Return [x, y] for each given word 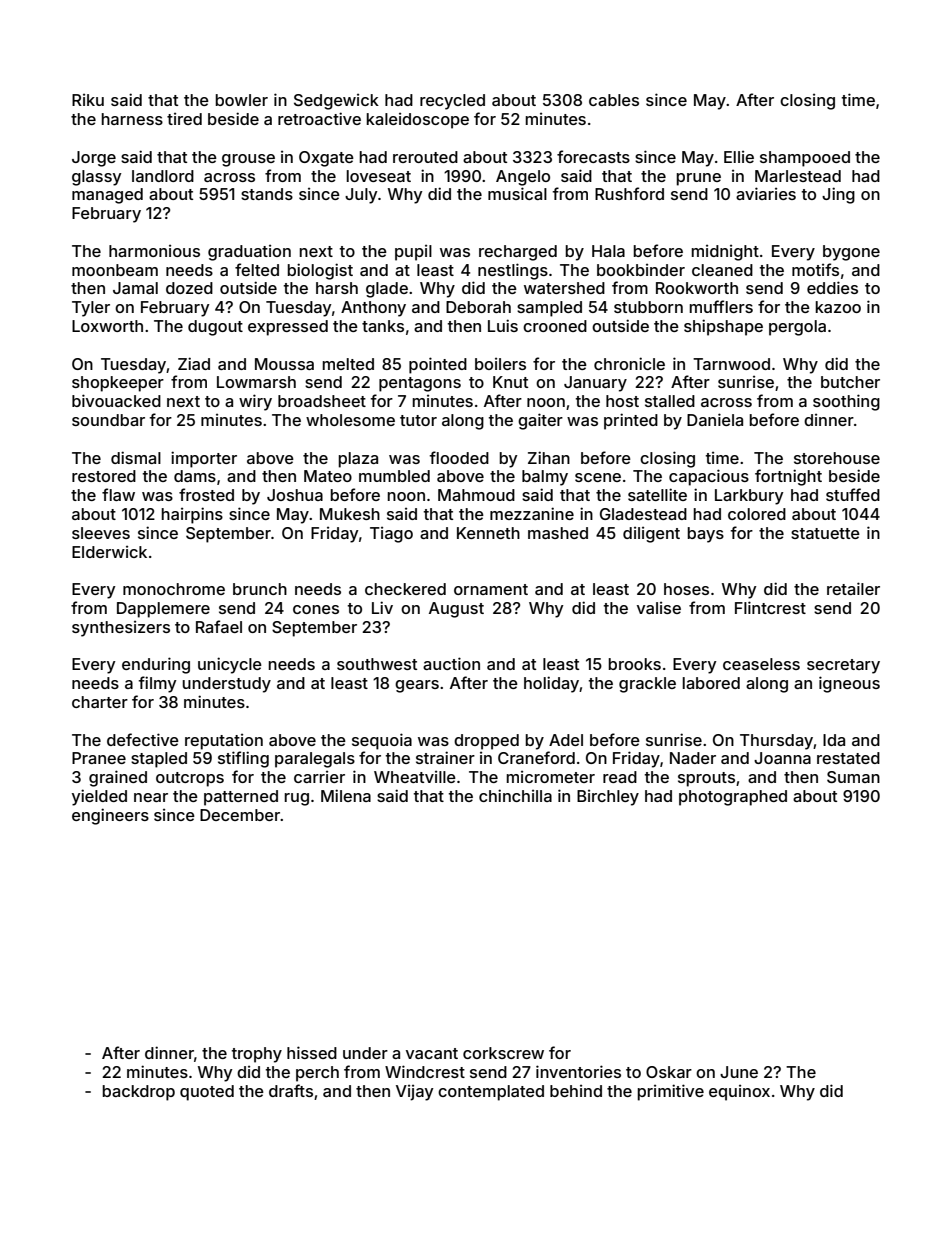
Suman [853, 777]
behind [576, 1091]
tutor [418, 420]
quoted [207, 1093]
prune [699, 179]
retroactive [319, 118]
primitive [671, 1092]
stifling [243, 759]
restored [104, 476]
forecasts [593, 156]
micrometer [551, 777]
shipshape [723, 327]
